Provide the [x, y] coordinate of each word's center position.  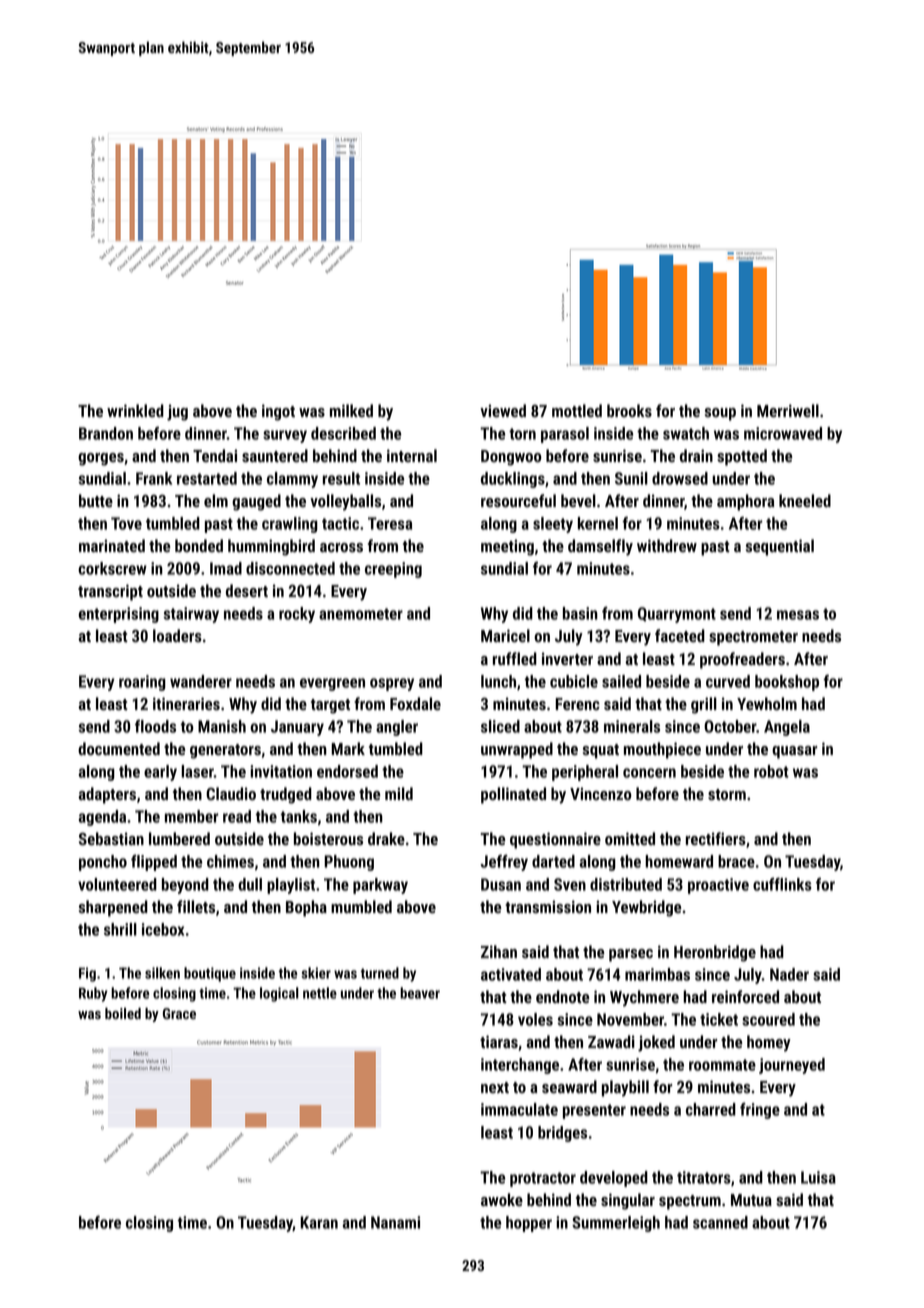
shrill [120, 929]
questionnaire [555, 840]
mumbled [361, 906]
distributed [626, 884]
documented [119, 748]
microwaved [783, 433]
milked [351, 410]
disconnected [290, 568]
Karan [319, 1222]
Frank [154, 478]
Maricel [505, 635]
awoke [502, 1199]
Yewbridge [646, 908]
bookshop [787, 683]
